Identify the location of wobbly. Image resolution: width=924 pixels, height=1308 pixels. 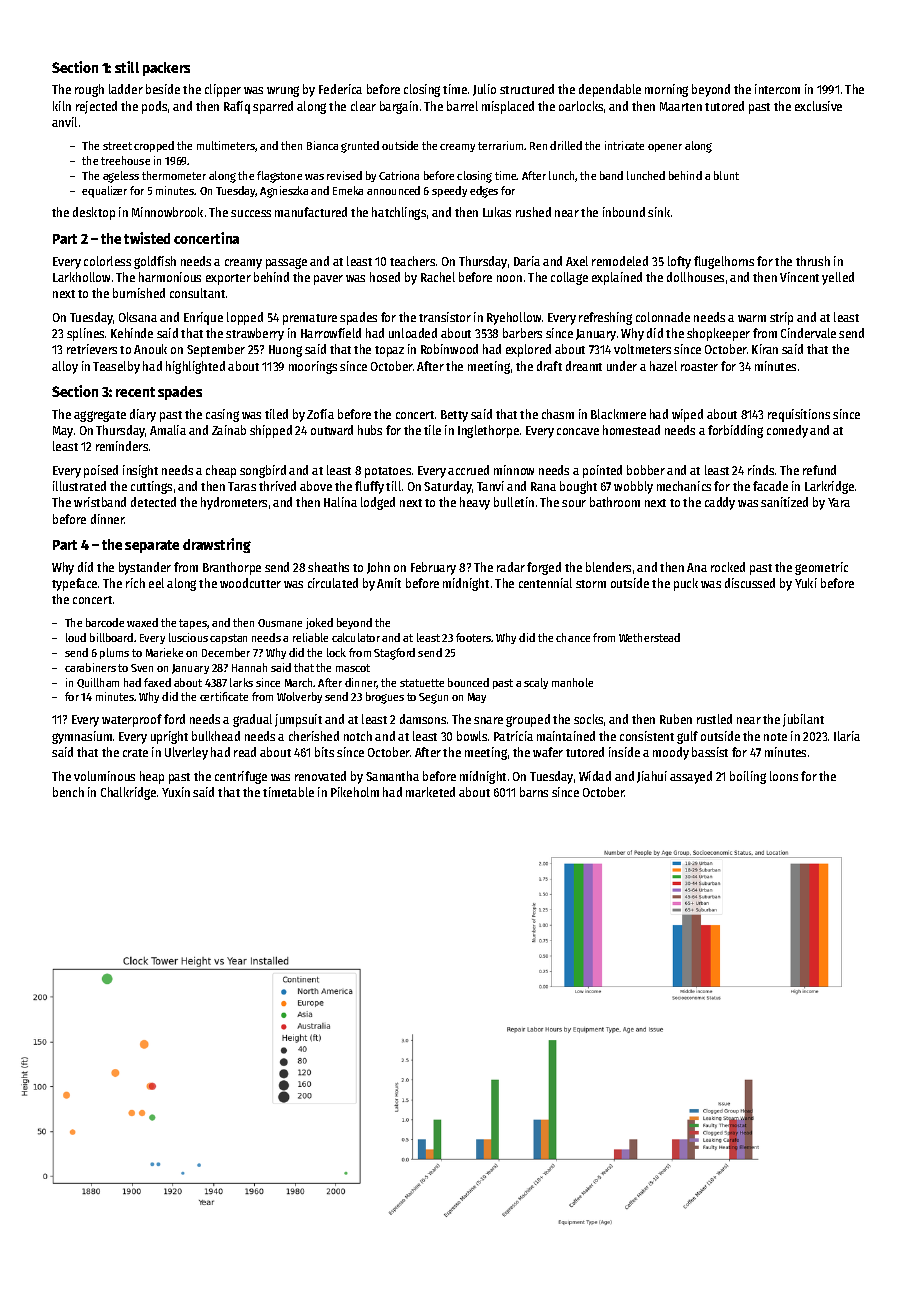
(633, 487).
